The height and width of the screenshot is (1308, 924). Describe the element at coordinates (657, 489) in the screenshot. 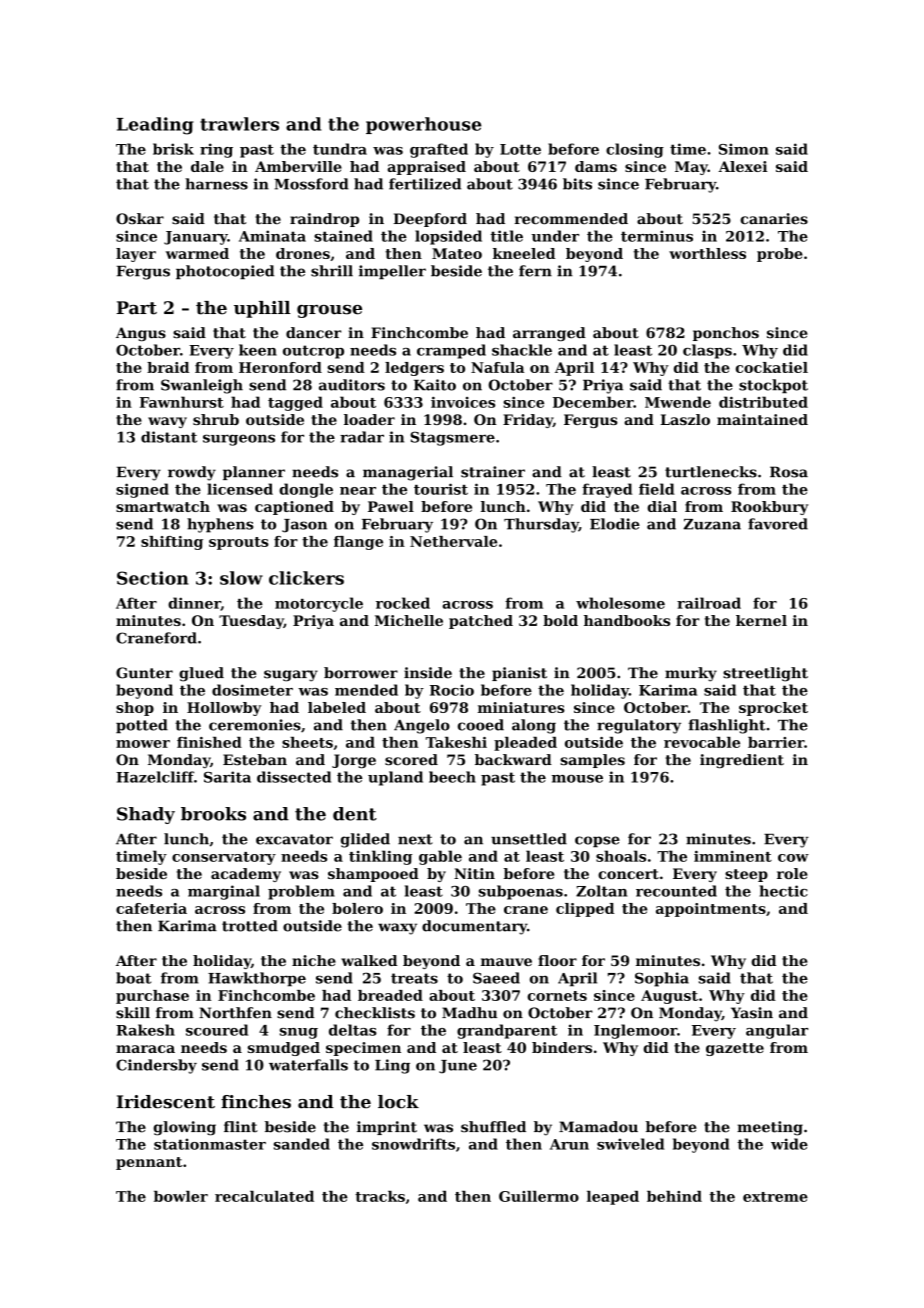

I see `field` at that location.
